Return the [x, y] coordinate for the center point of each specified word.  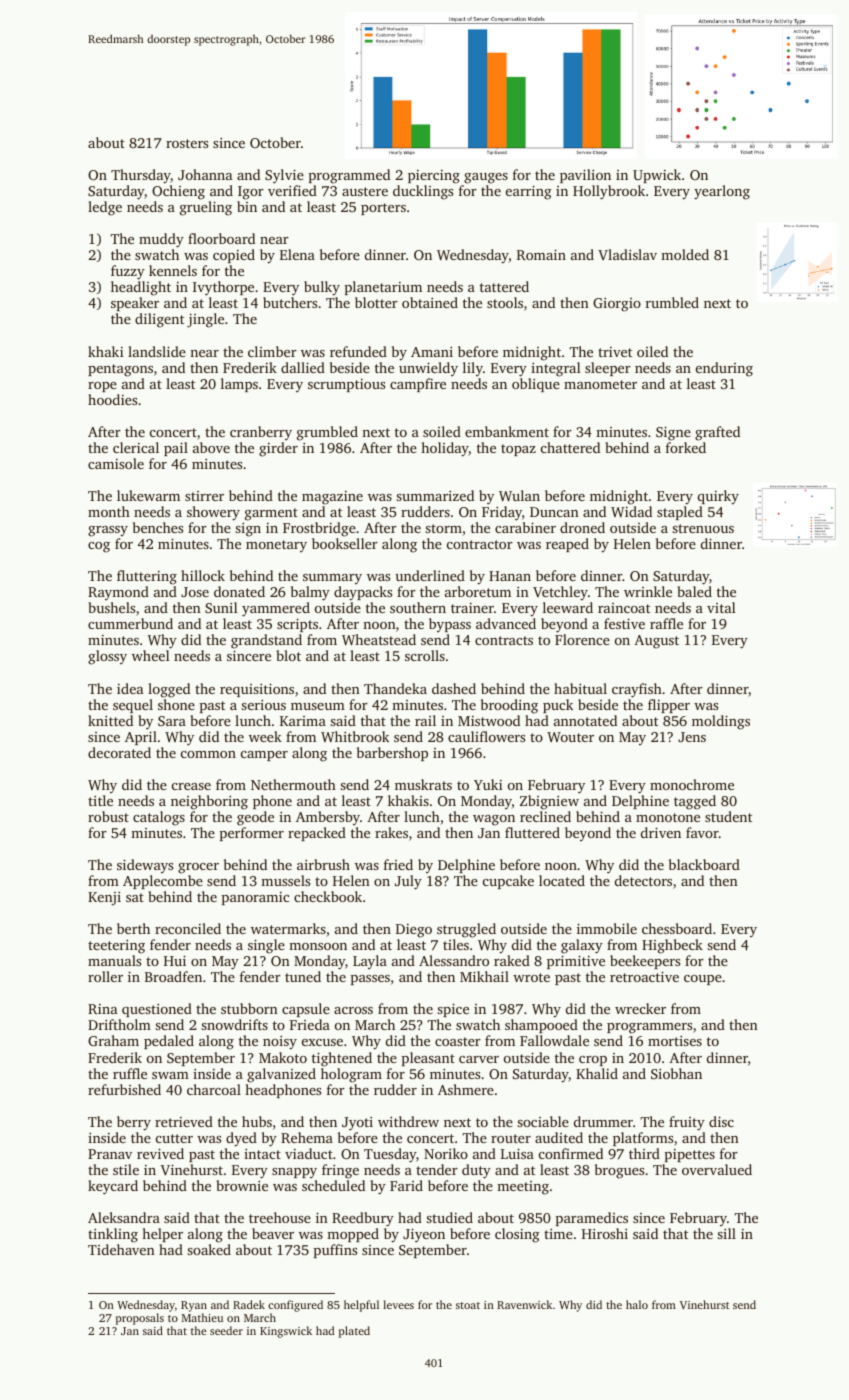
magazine [332, 498]
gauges [486, 178]
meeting [523, 1188]
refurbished [124, 1089]
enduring [724, 369]
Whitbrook [355, 736]
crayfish [637, 690]
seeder [226, 1330]
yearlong [722, 192]
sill [726, 1233]
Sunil [221, 607]
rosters [187, 143]
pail [176, 449]
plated [354, 1332]
